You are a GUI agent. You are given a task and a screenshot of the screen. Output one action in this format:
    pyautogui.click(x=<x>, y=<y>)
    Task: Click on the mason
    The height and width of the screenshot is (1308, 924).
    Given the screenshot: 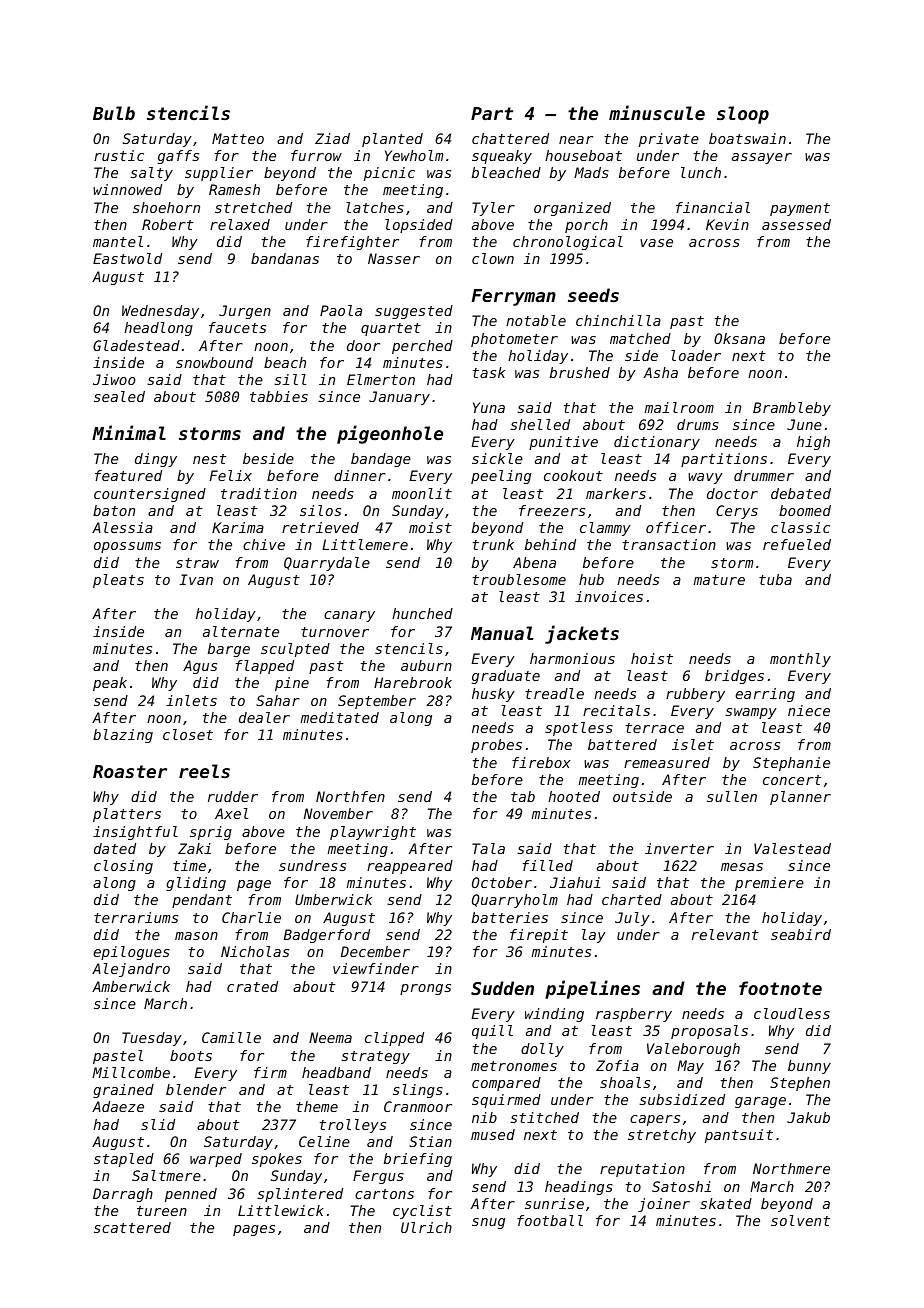 What is the action you would take?
    pyautogui.click(x=196, y=936)
